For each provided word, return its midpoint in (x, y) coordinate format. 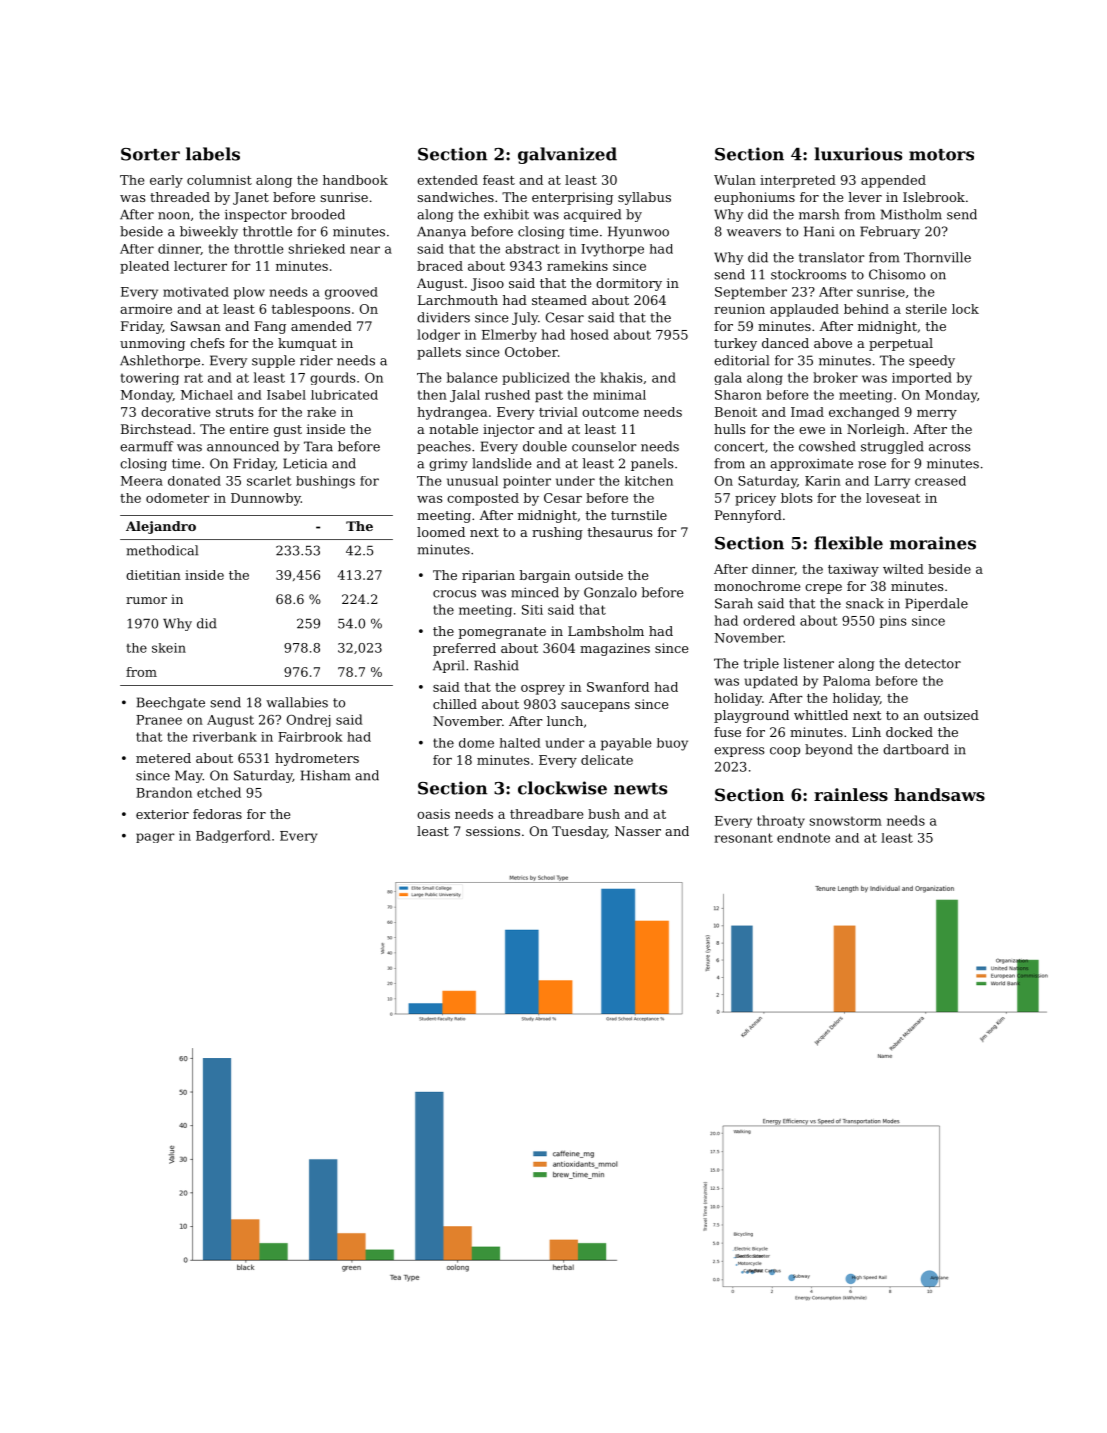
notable (453, 429)
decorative (175, 412)
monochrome (757, 586)
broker (835, 377)
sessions (493, 831)
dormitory (629, 284)
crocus (454, 594)
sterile (926, 309)
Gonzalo (610, 592)
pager (155, 838)
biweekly (209, 232)
